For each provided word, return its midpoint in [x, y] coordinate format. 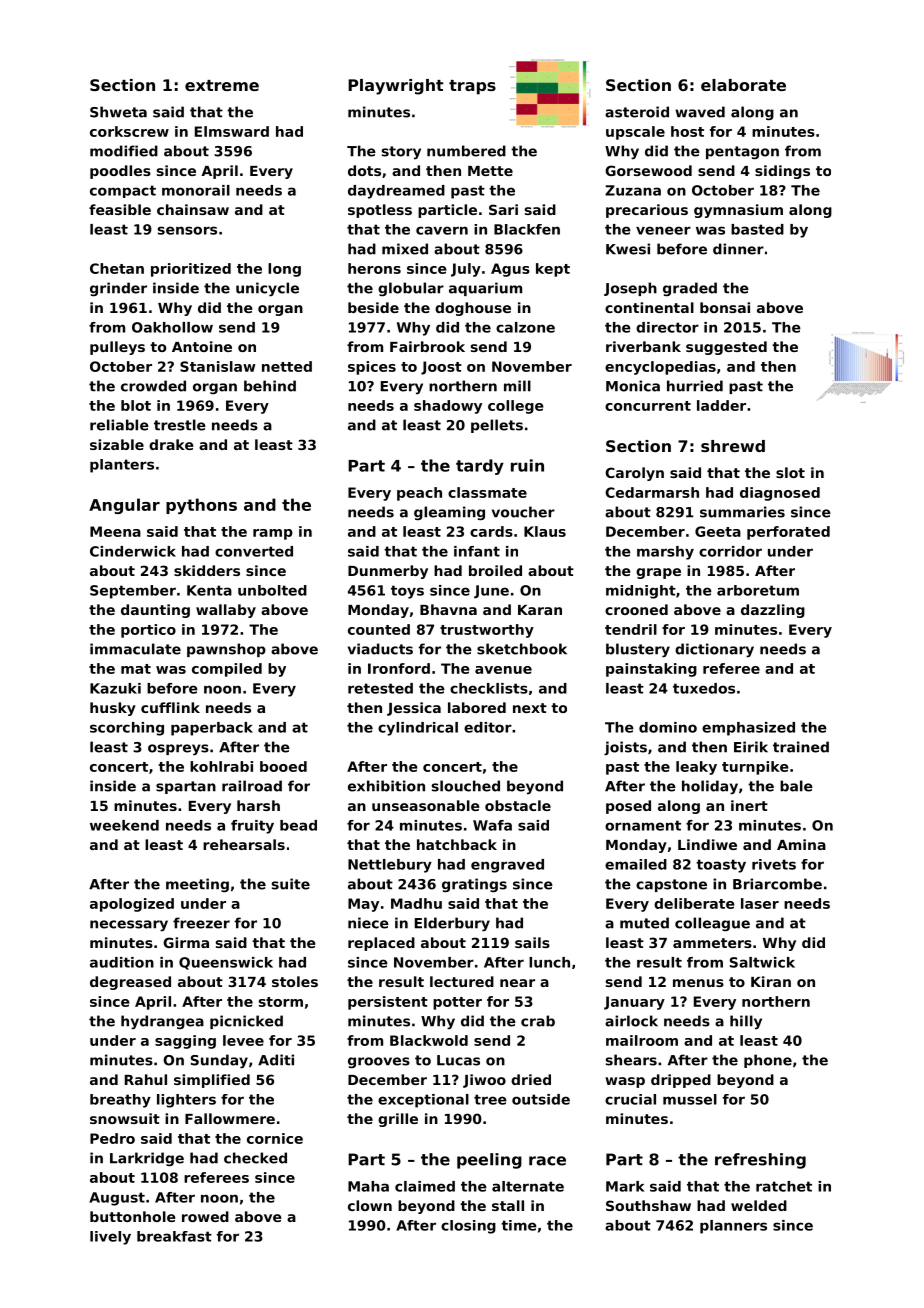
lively [110, 1238]
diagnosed [780, 494]
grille [398, 1120]
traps [472, 87]
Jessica [414, 709]
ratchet [784, 1186]
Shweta [118, 112]
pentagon [742, 152]
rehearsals [244, 844]
